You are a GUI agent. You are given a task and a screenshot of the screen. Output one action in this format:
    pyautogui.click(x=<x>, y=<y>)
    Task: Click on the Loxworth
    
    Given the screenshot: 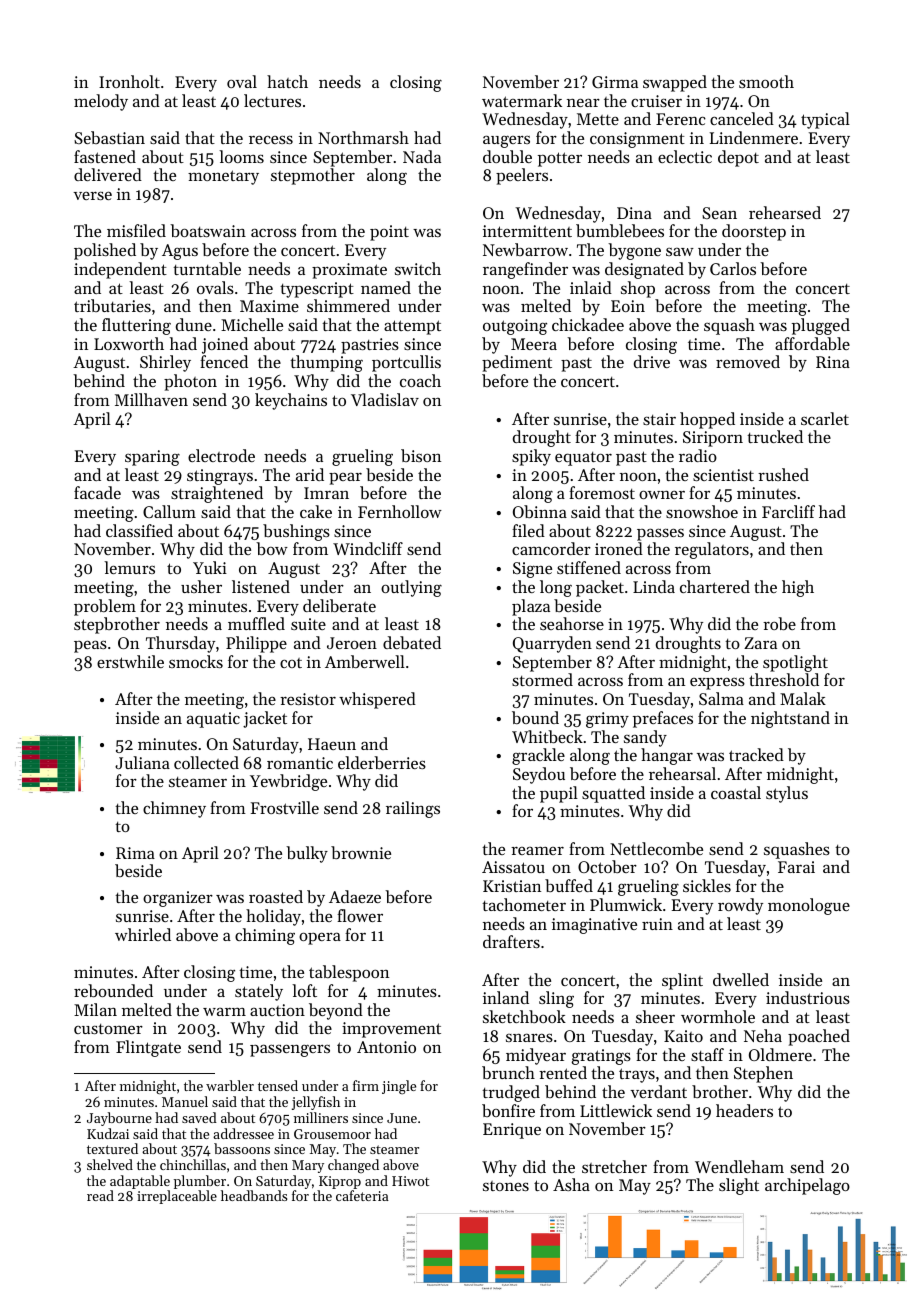 What is the action you would take?
    pyautogui.click(x=129, y=343)
